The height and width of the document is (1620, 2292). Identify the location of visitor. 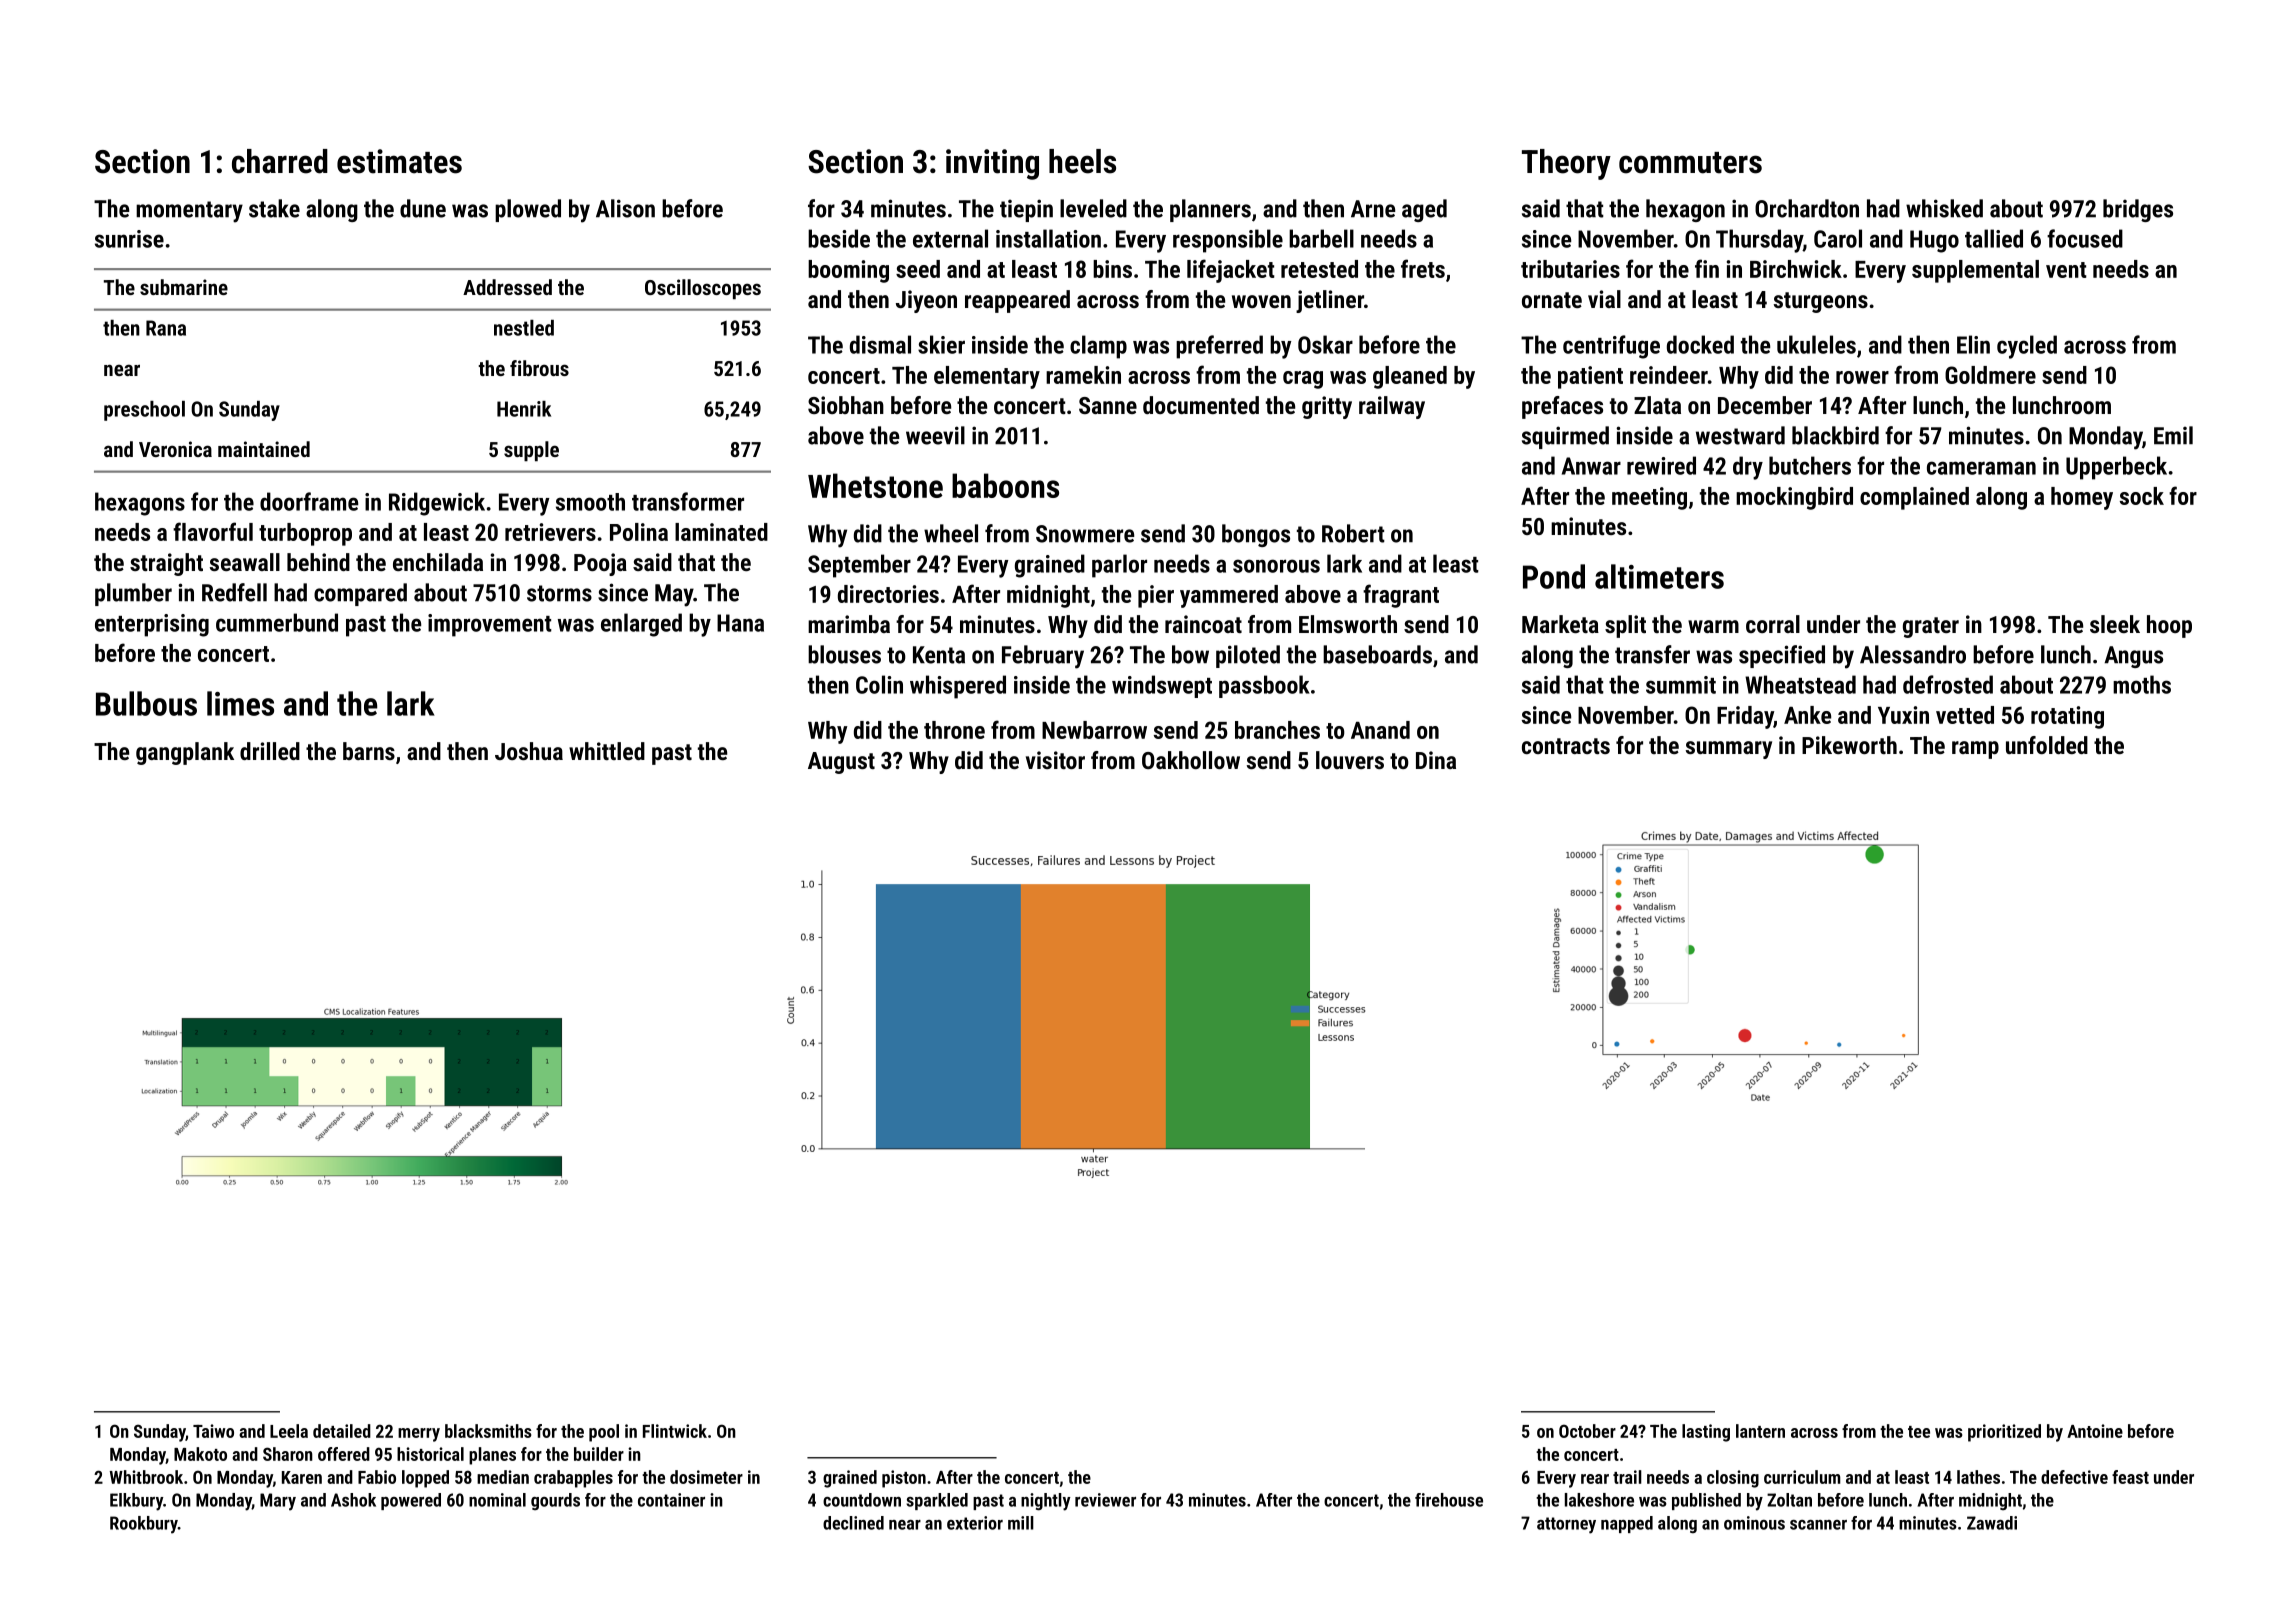
(1055, 760).
